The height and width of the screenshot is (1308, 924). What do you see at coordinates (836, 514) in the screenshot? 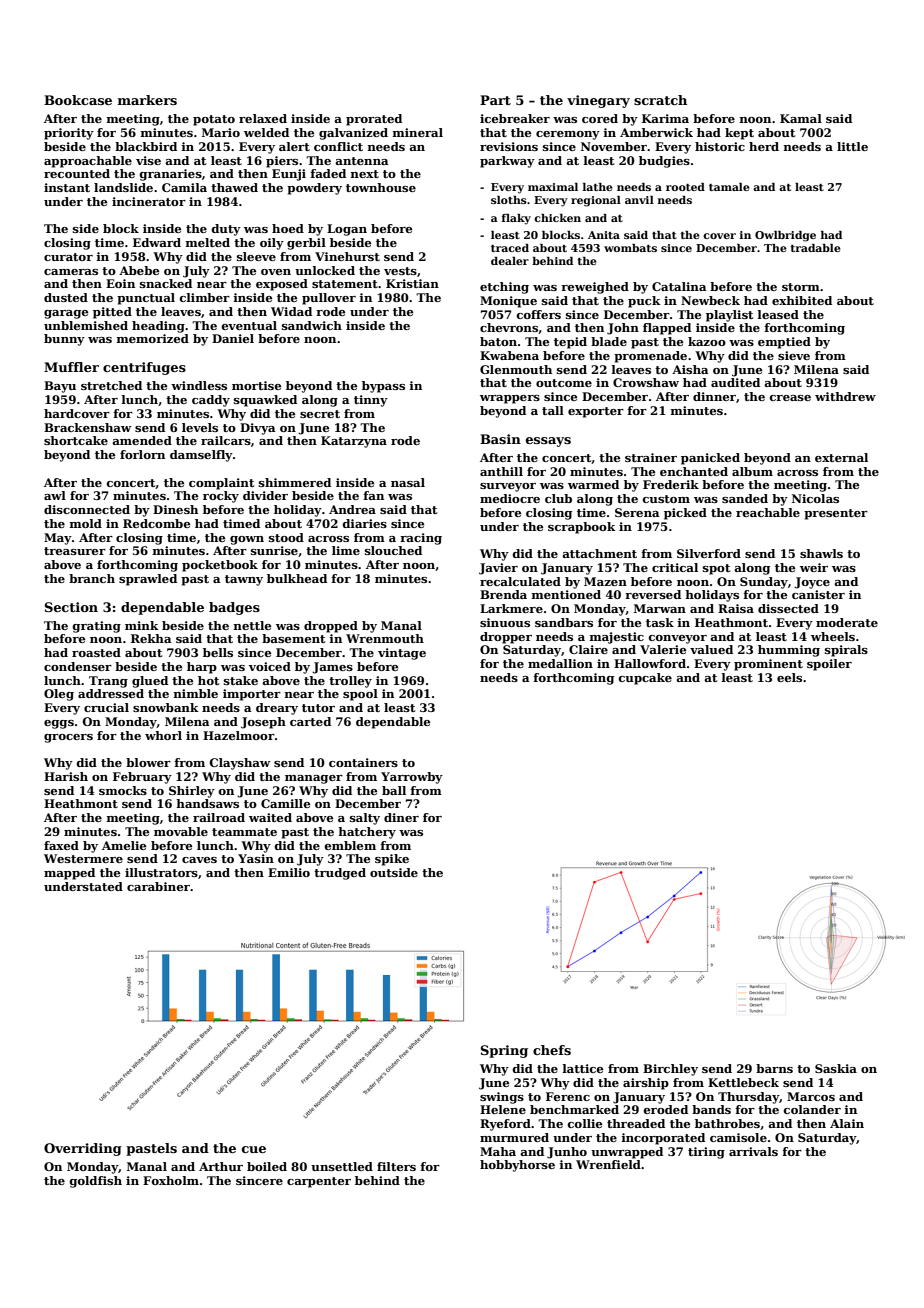
I see `presenter` at bounding box center [836, 514].
